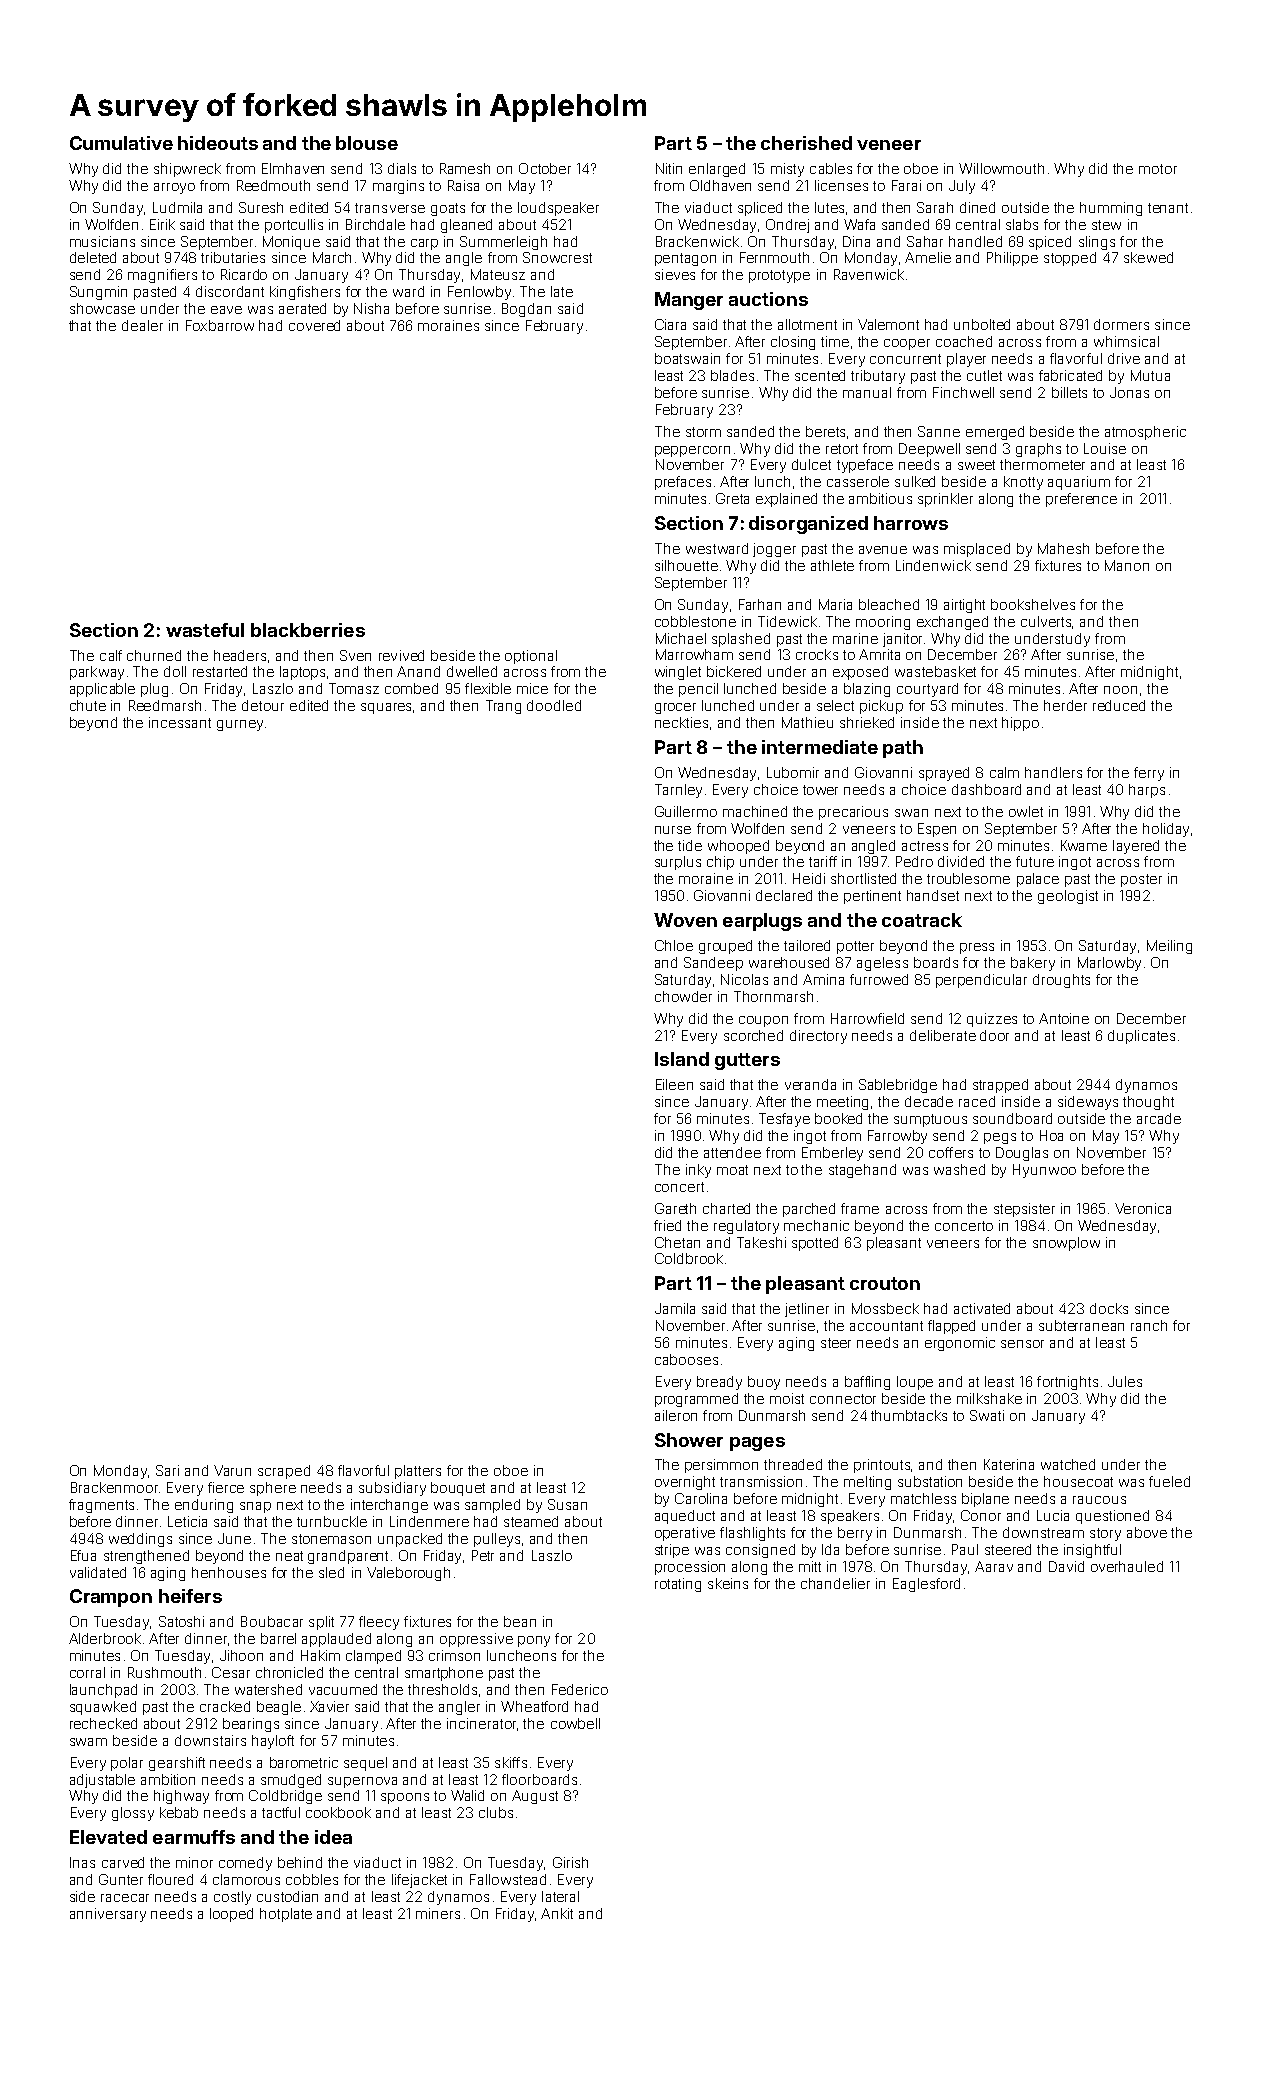 Image resolution: width=1263 pixels, height=2080 pixels. Describe the element at coordinates (465, 168) in the screenshot. I see `Ramesh` at that location.
